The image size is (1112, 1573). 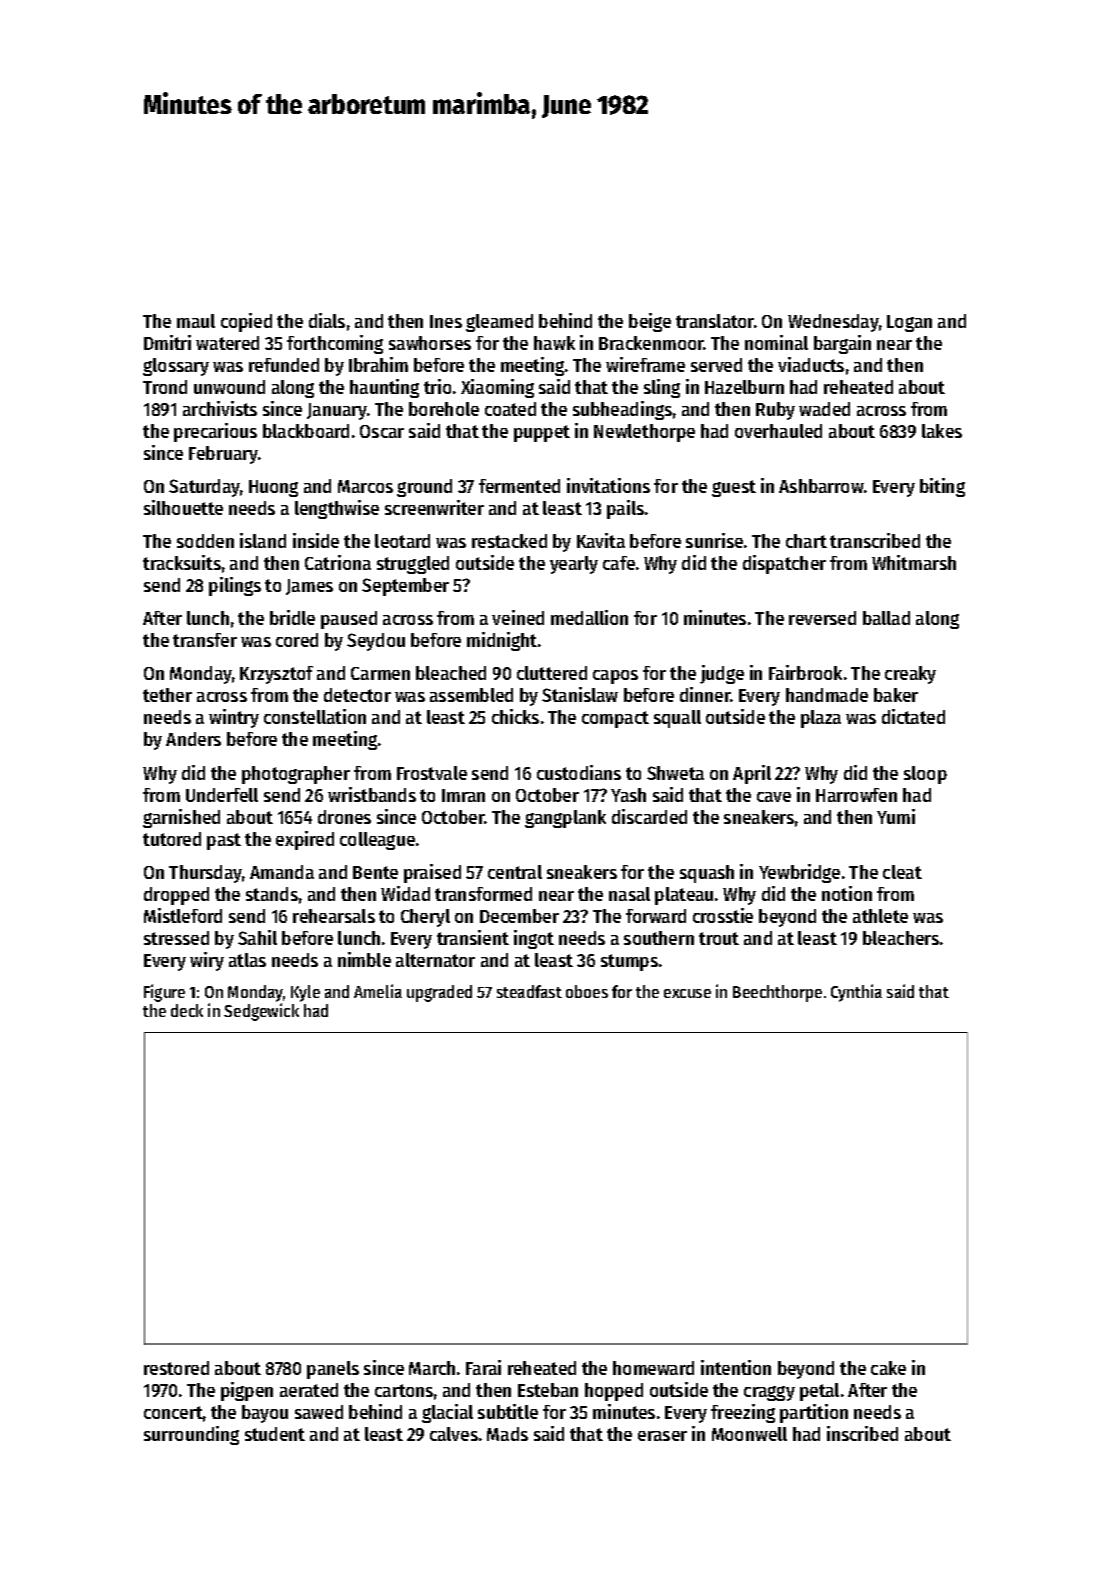 I want to click on cave, so click(x=774, y=797).
